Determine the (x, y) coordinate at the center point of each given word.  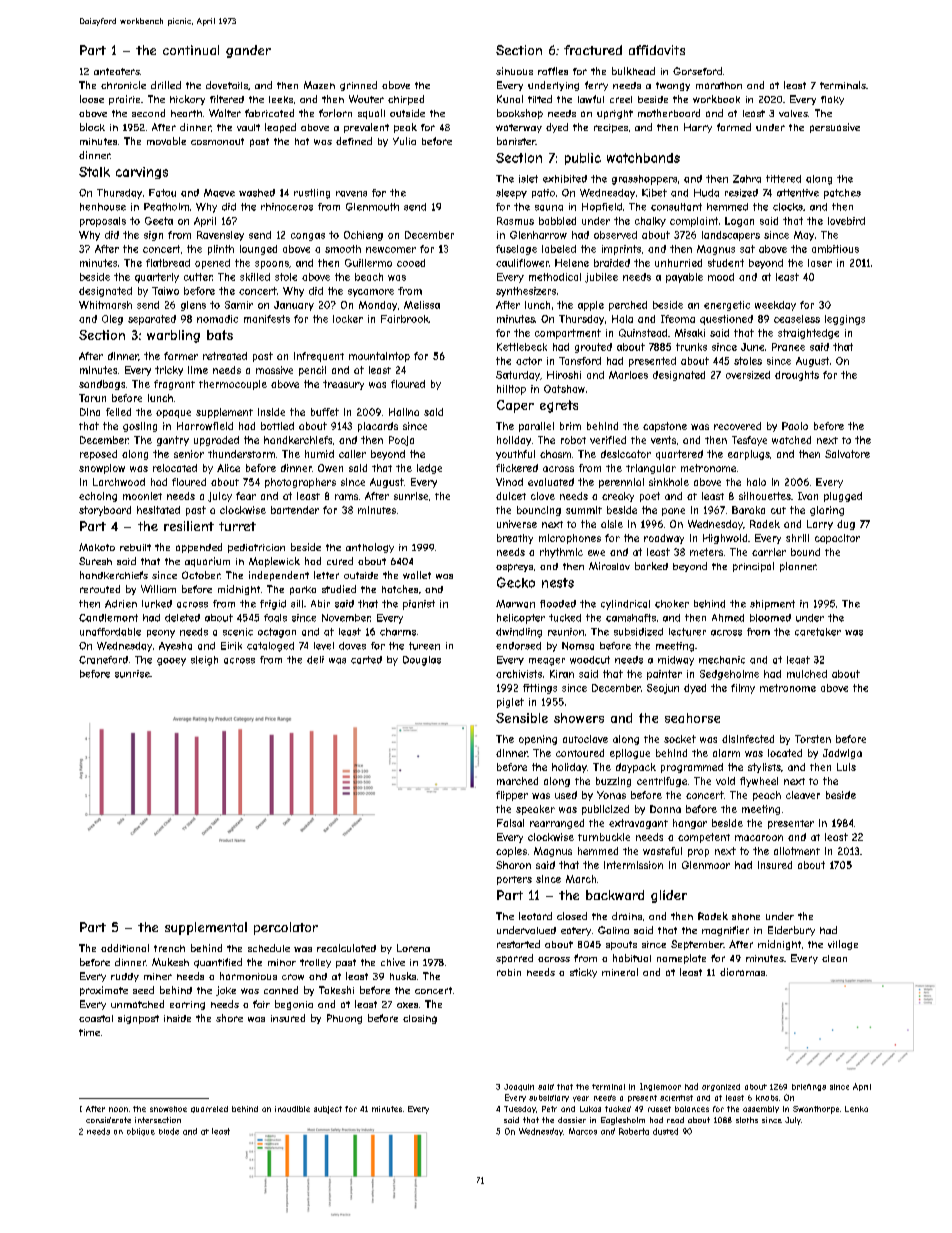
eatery (576, 931)
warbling (173, 336)
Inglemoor (660, 1087)
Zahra (747, 179)
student (726, 263)
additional (125, 948)
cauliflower (522, 263)
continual (191, 50)
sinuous (514, 71)
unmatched (137, 1004)
